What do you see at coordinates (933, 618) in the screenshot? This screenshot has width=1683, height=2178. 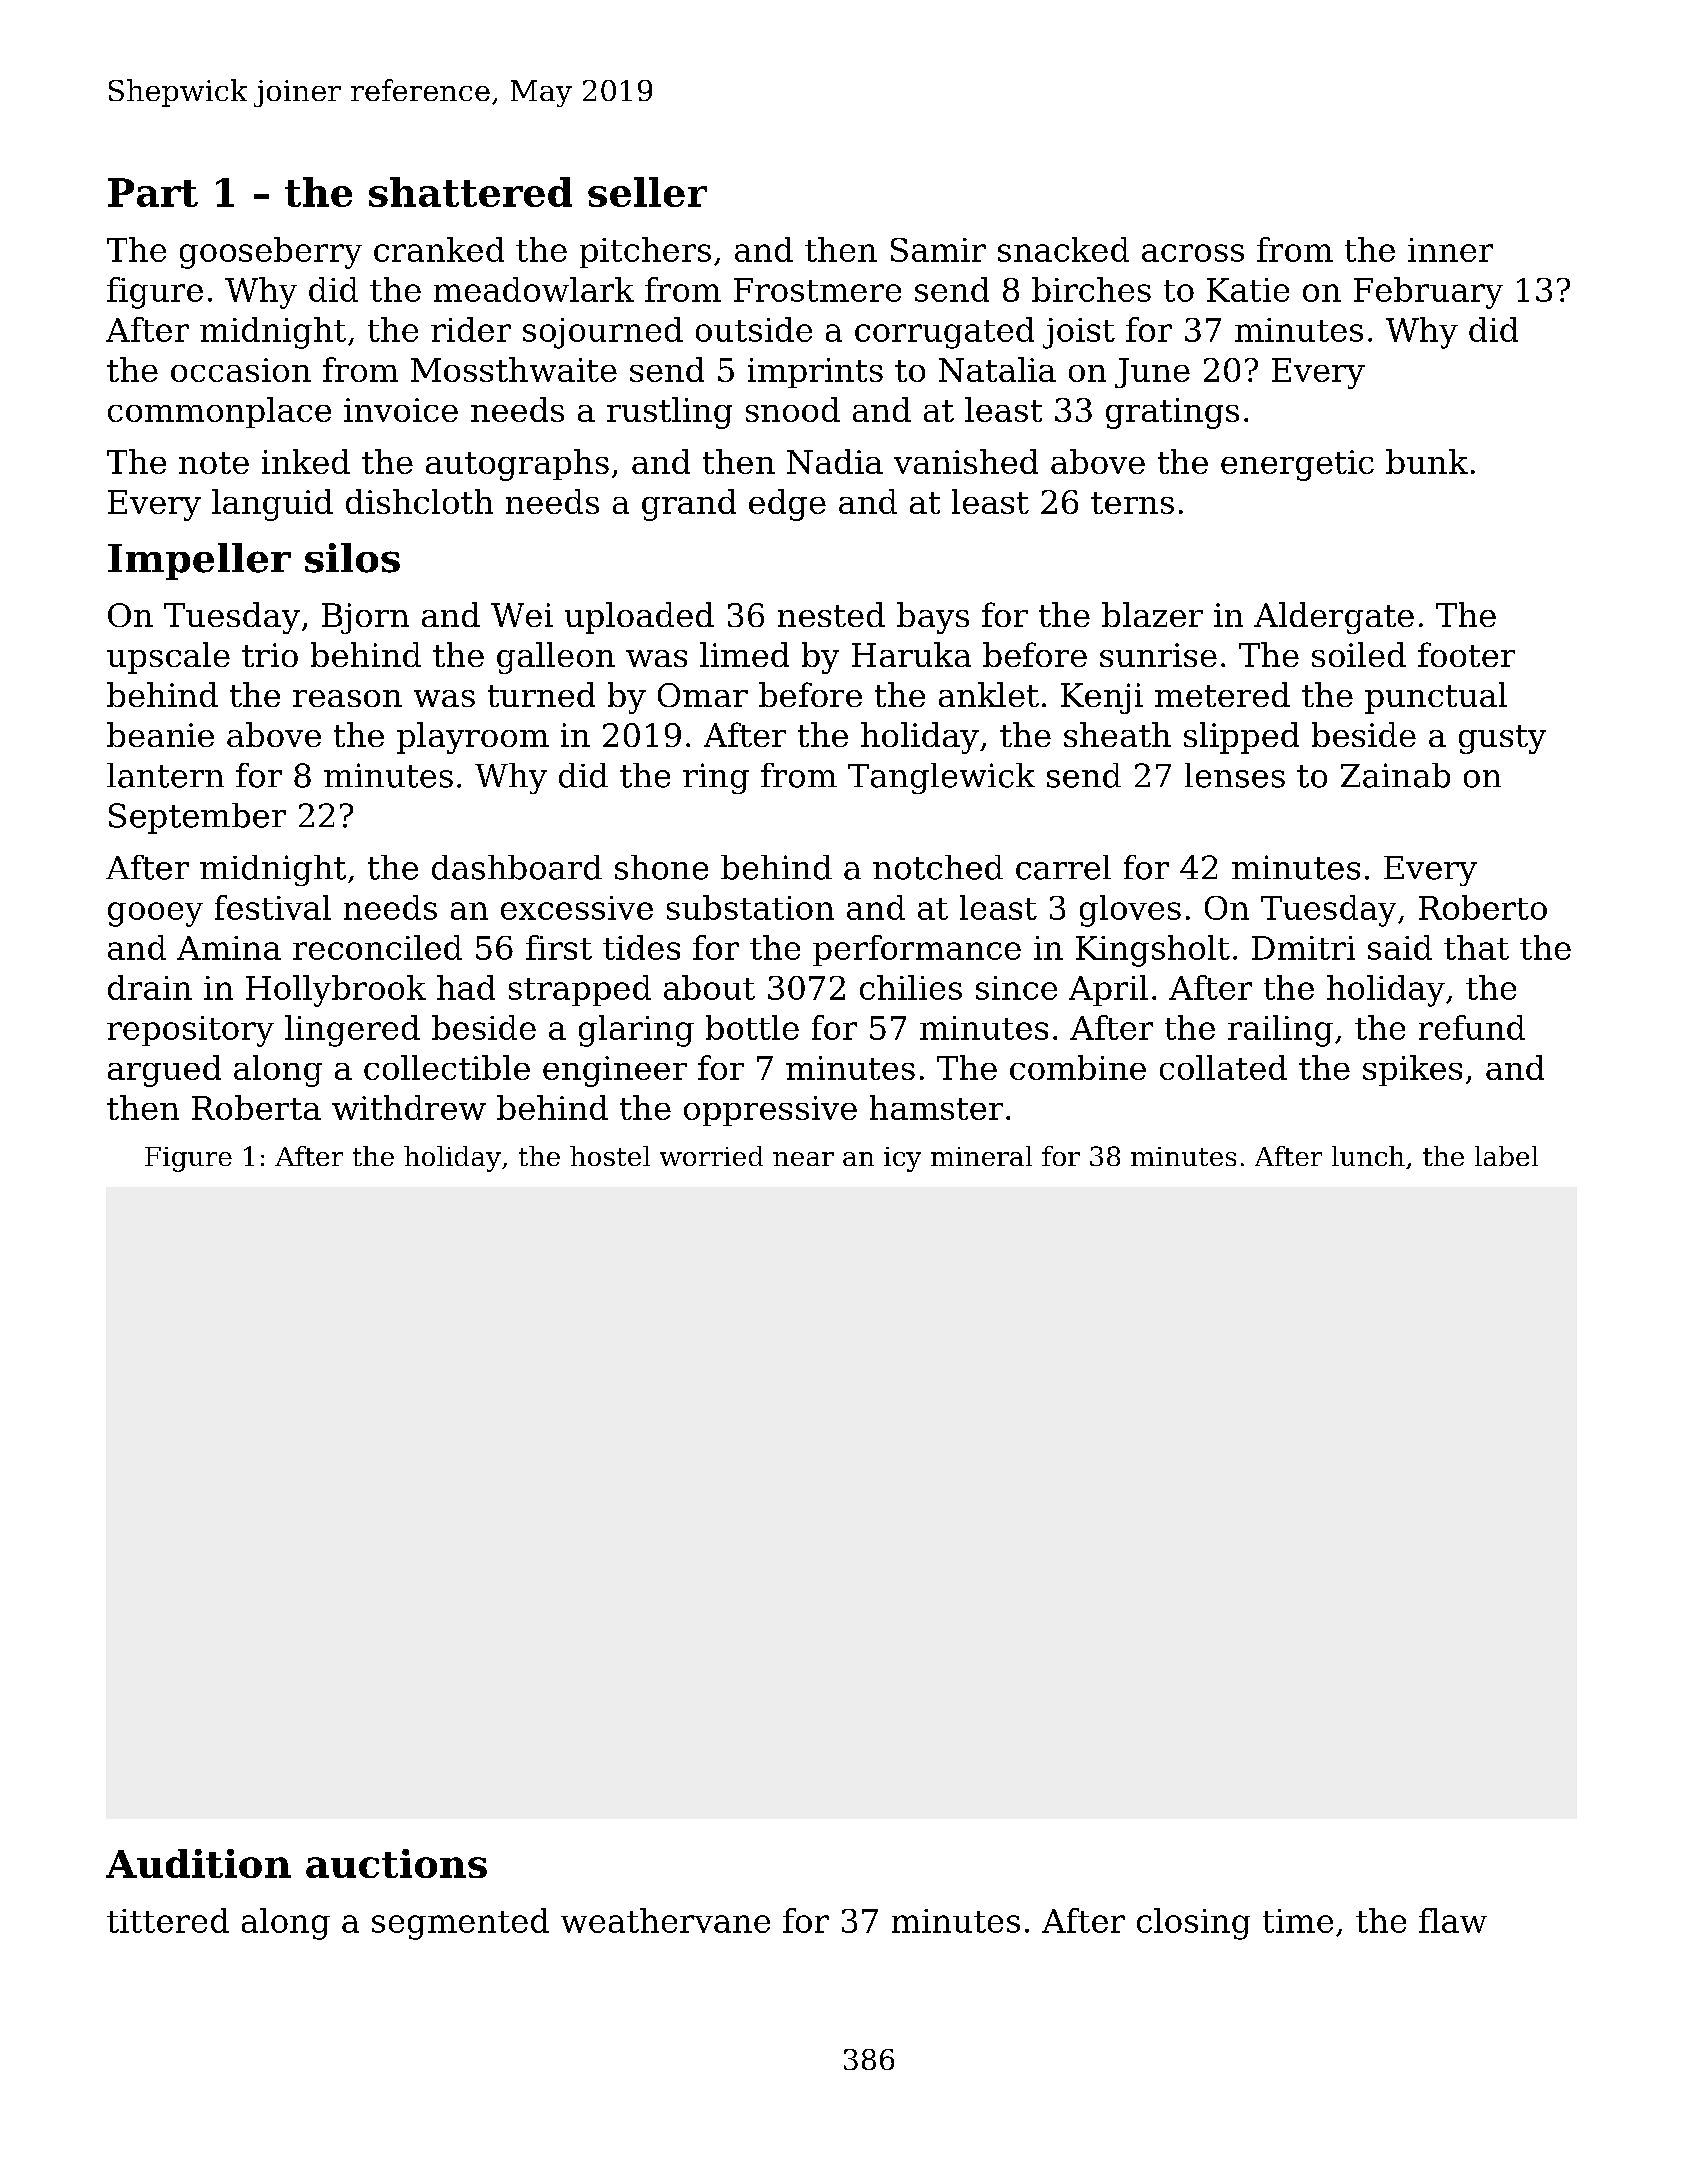 I see `bays` at bounding box center [933, 618].
